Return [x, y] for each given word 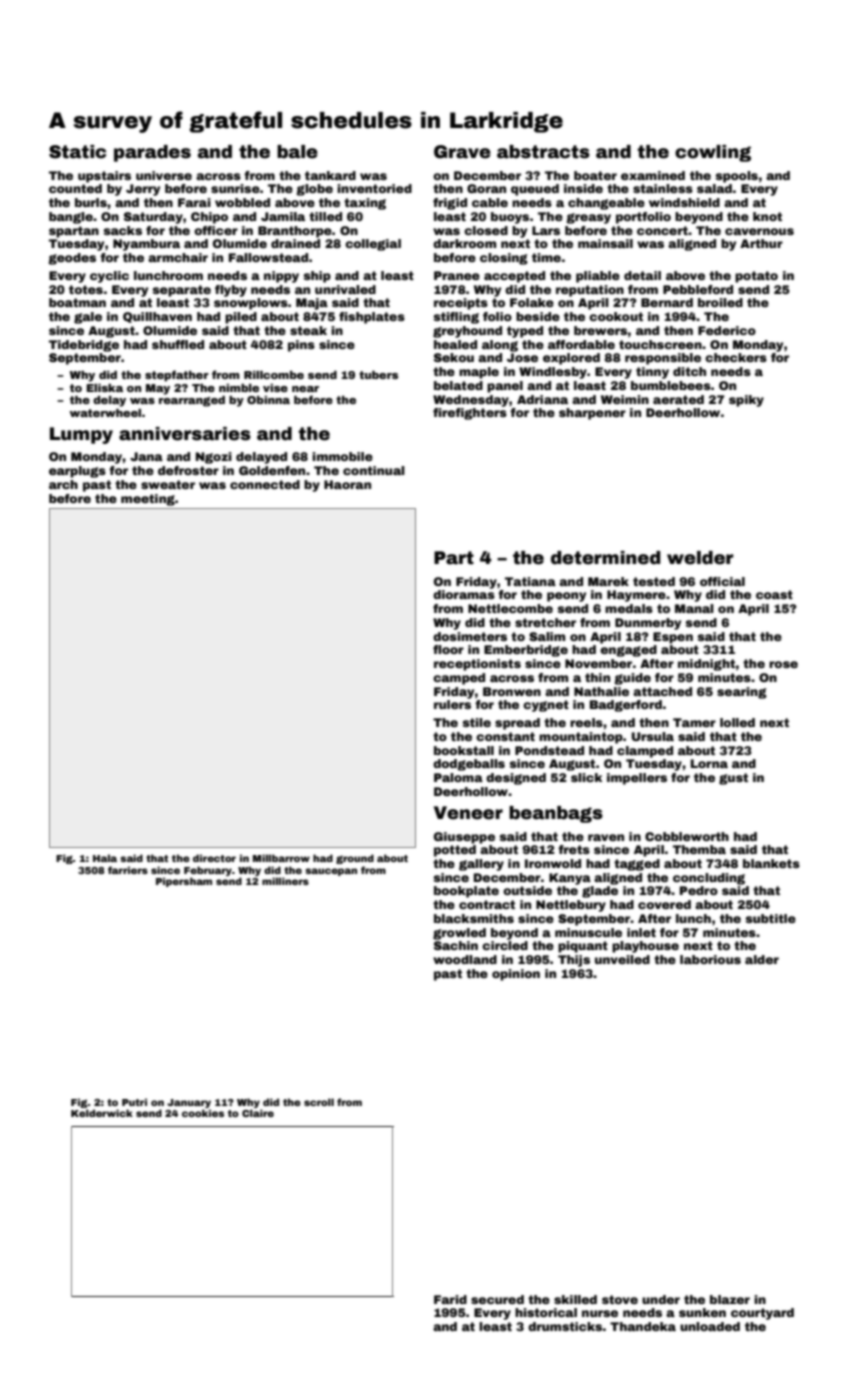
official [722, 581]
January [189, 1103]
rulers [452, 704]
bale [297, 152]
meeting [148, 500]
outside [527, 890]
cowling [713, 153]
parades [152, 153]
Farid [450, 1299]
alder [762, 959]
